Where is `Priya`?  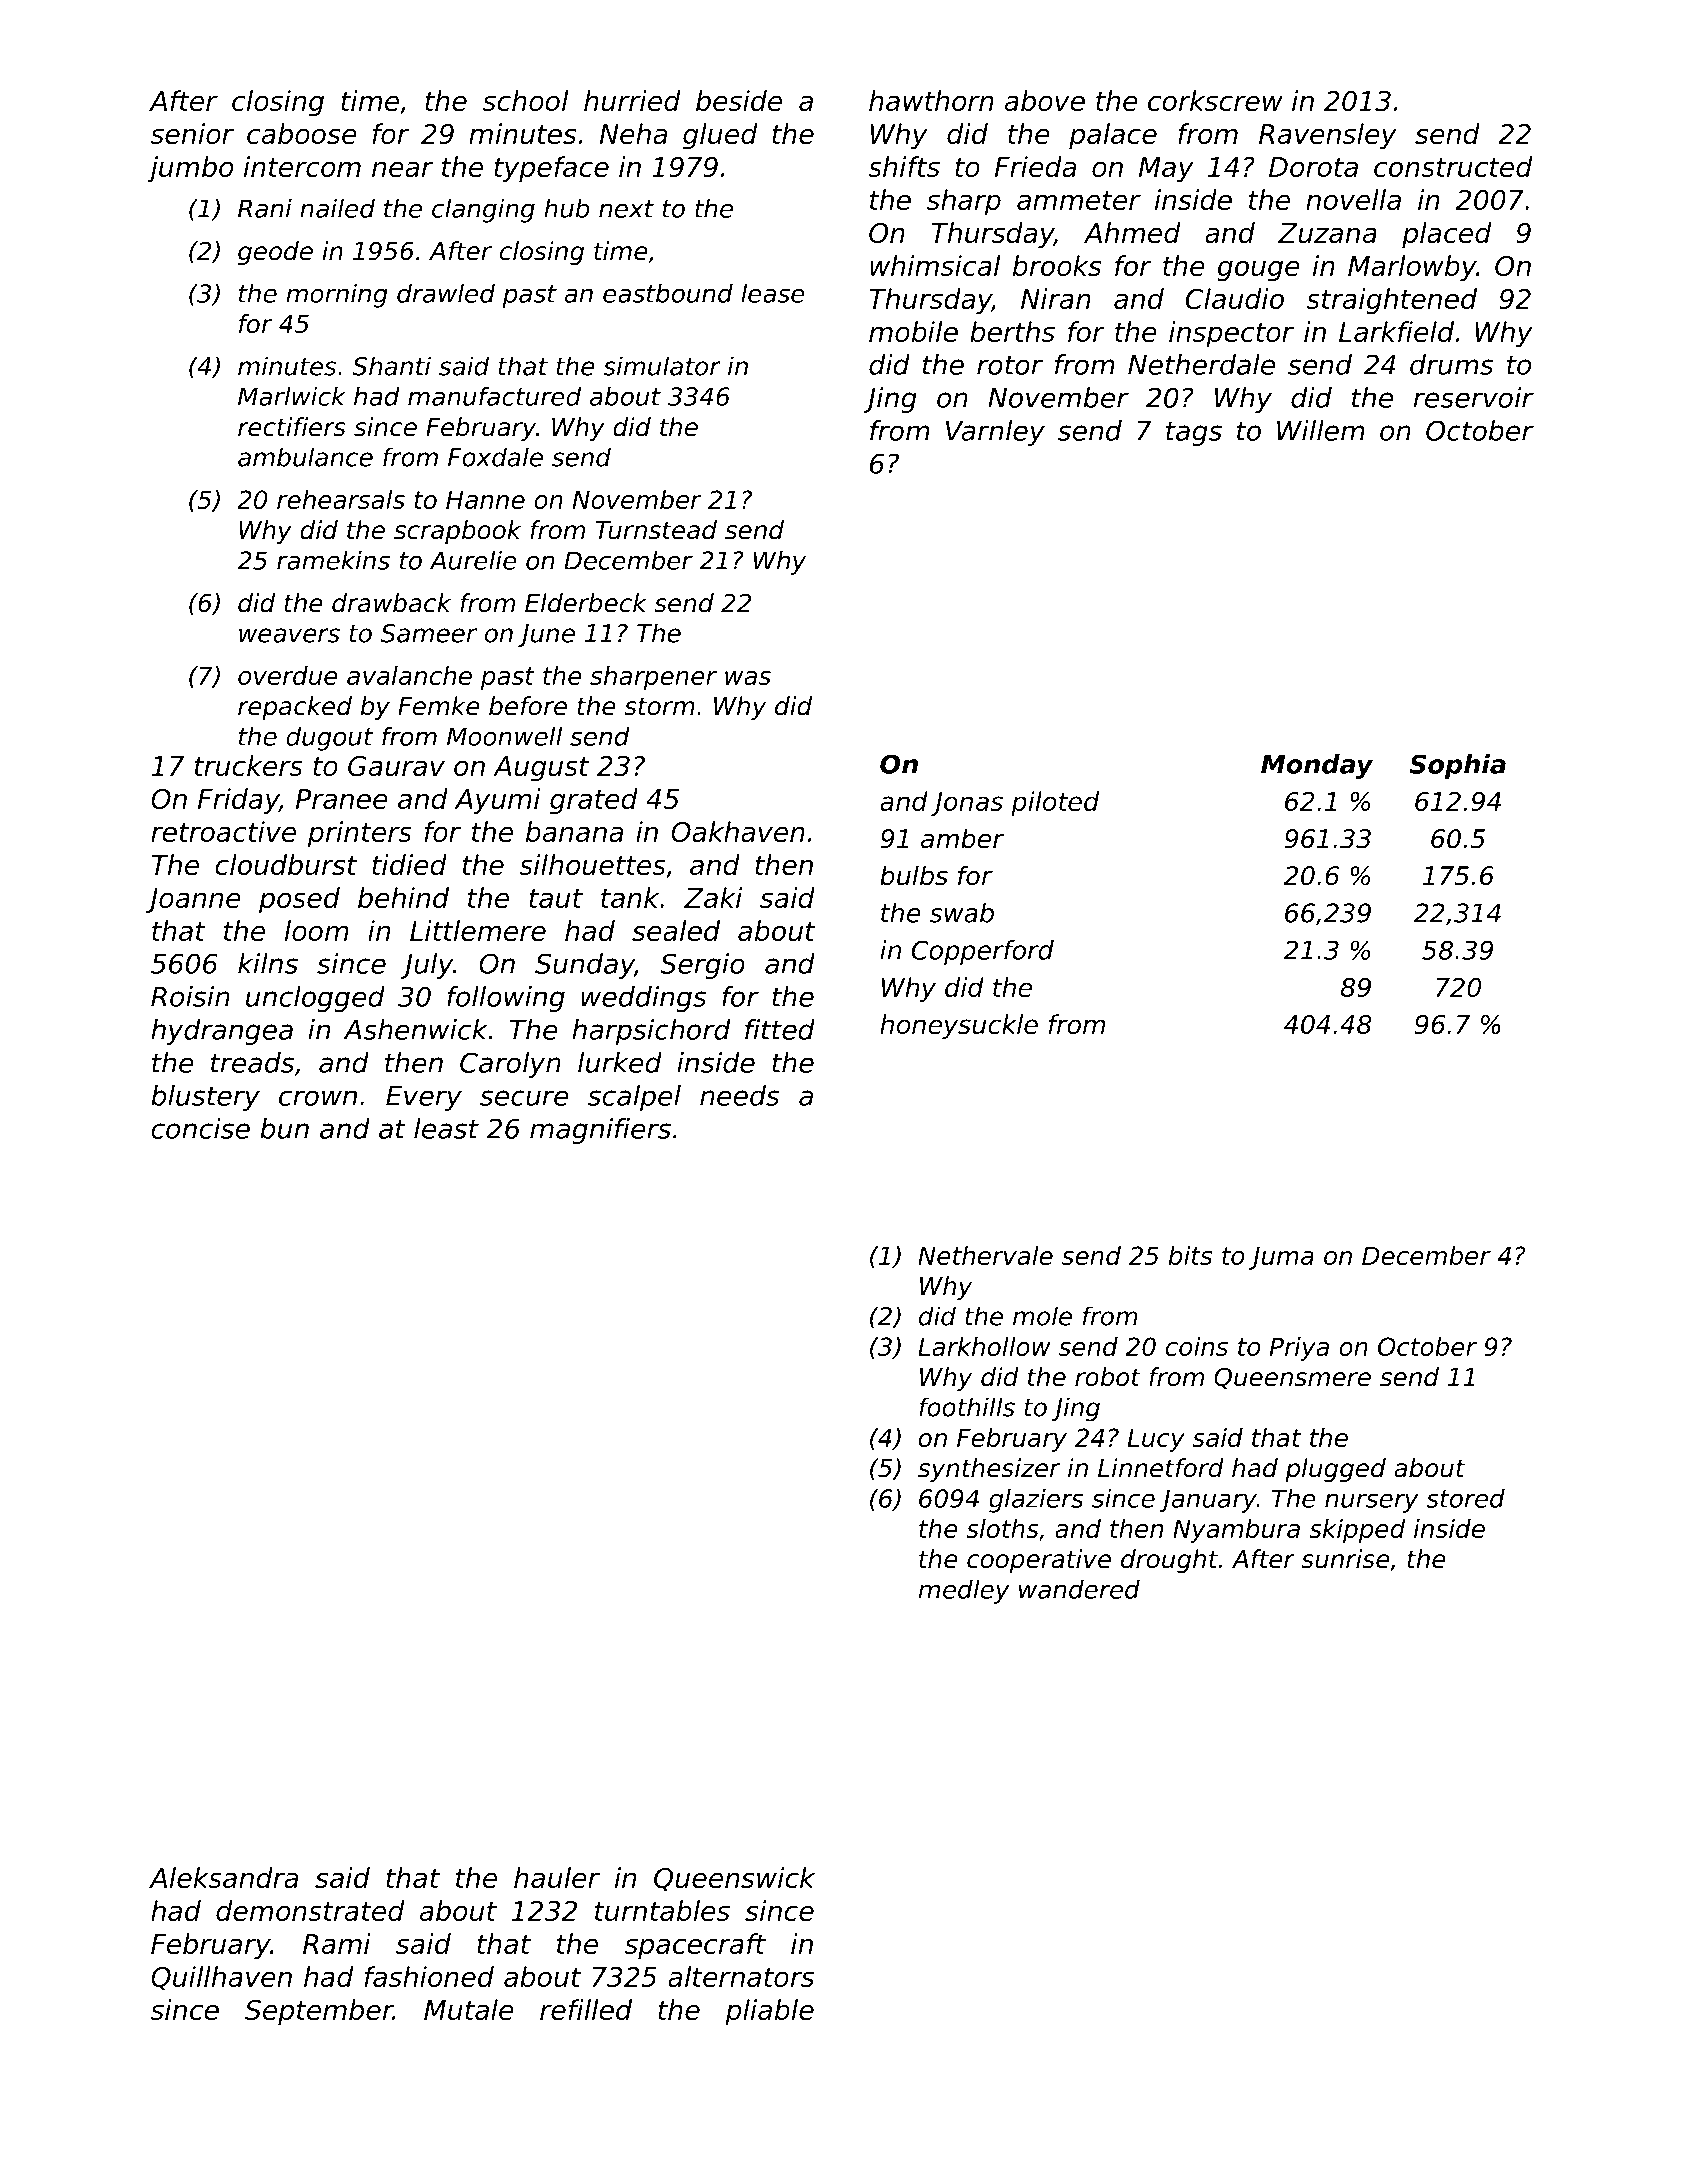
Priya is located at coordinates (1299, 1349).
